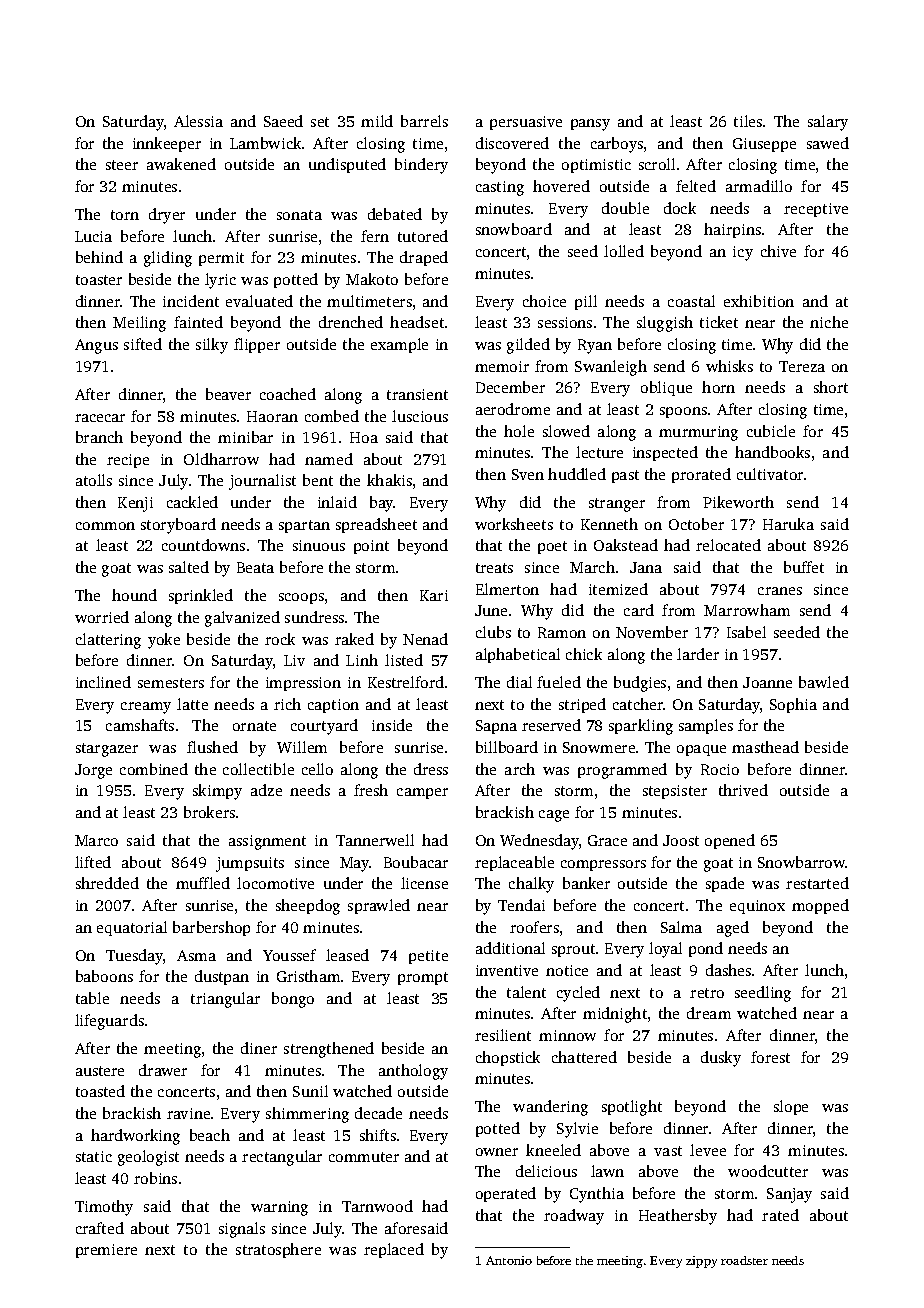 The width and height of the screenshot is (924, 1308). I want to click on premiere, so click(106, 1251).
